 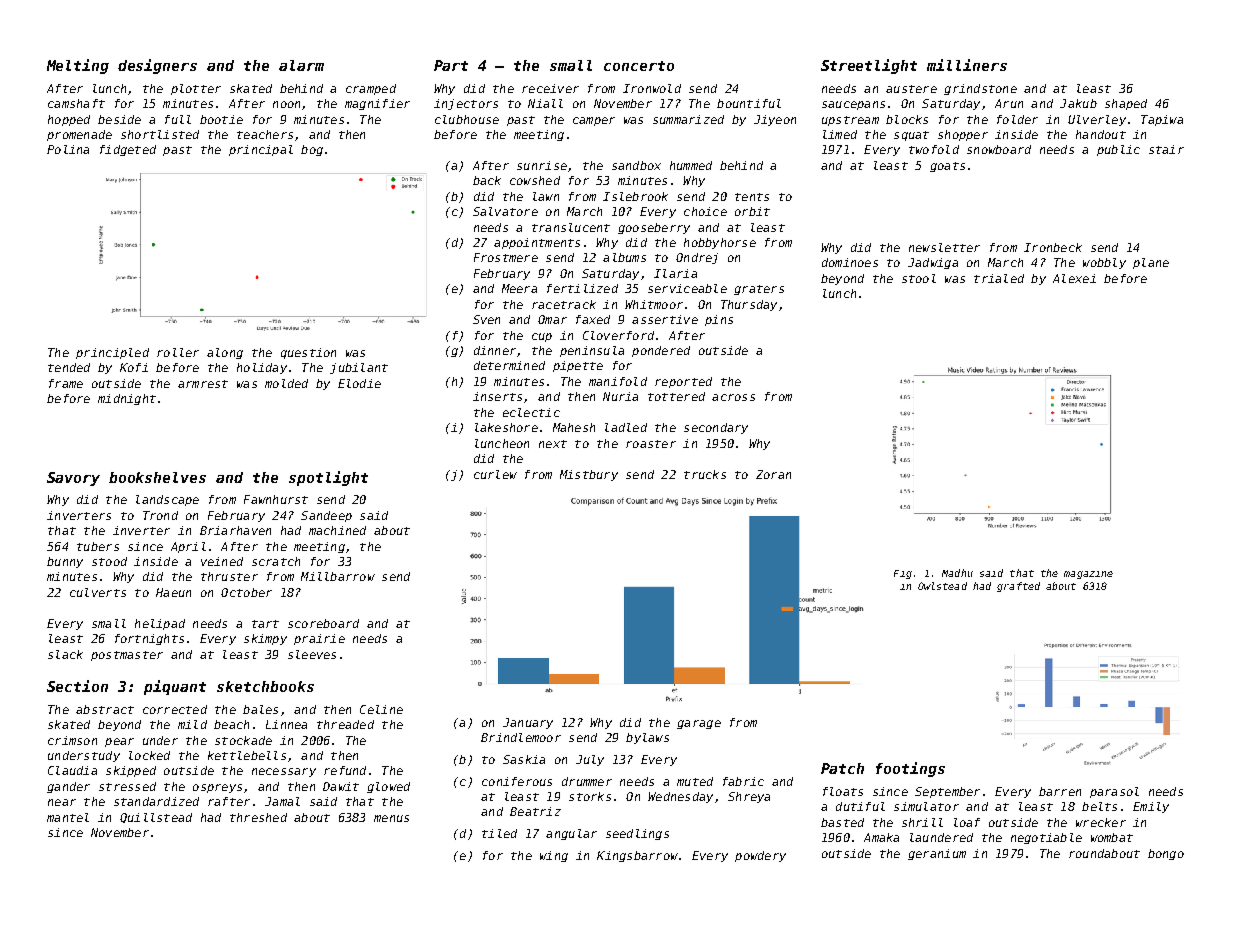 What do you see at coordinates (276, 499) in the screenshot?
I see `Fawnhurst` at bounding box center [276, 499].
